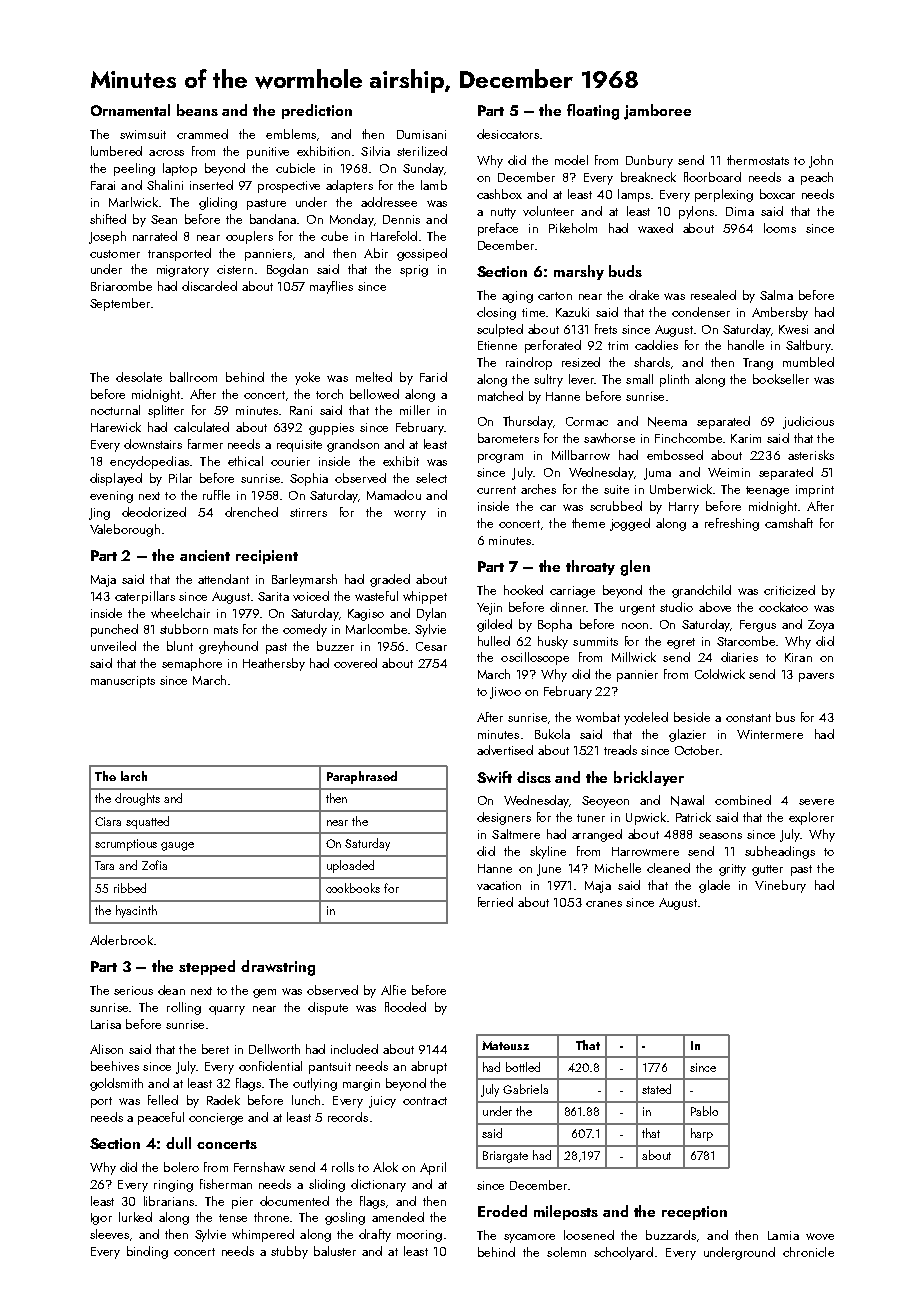 This page has height=1308, width=924. Describe the element at coordinates (758, 160) in the page. I see `thermostats` at that location.
